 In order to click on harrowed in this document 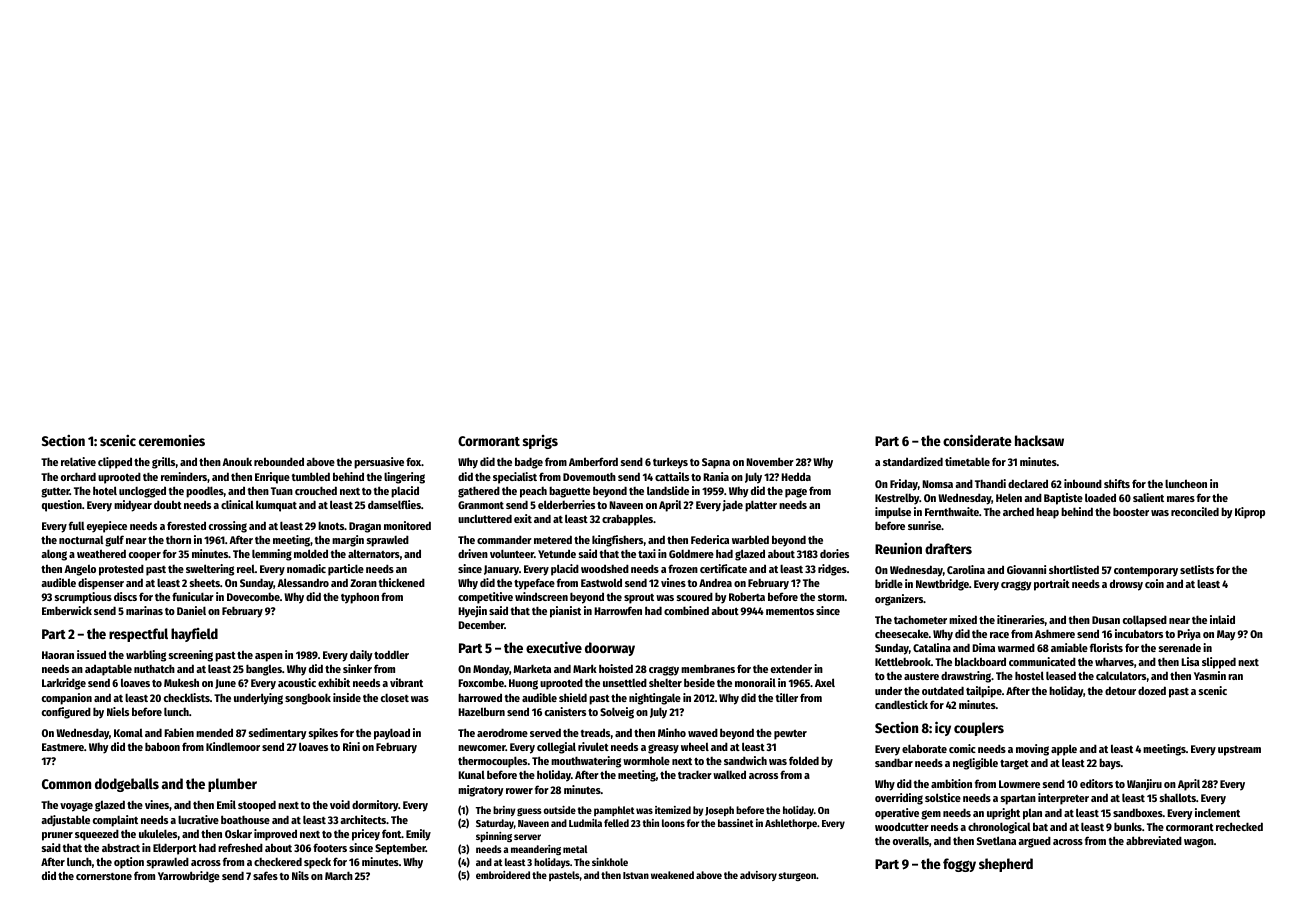, I will do `click(480, 697)`.
